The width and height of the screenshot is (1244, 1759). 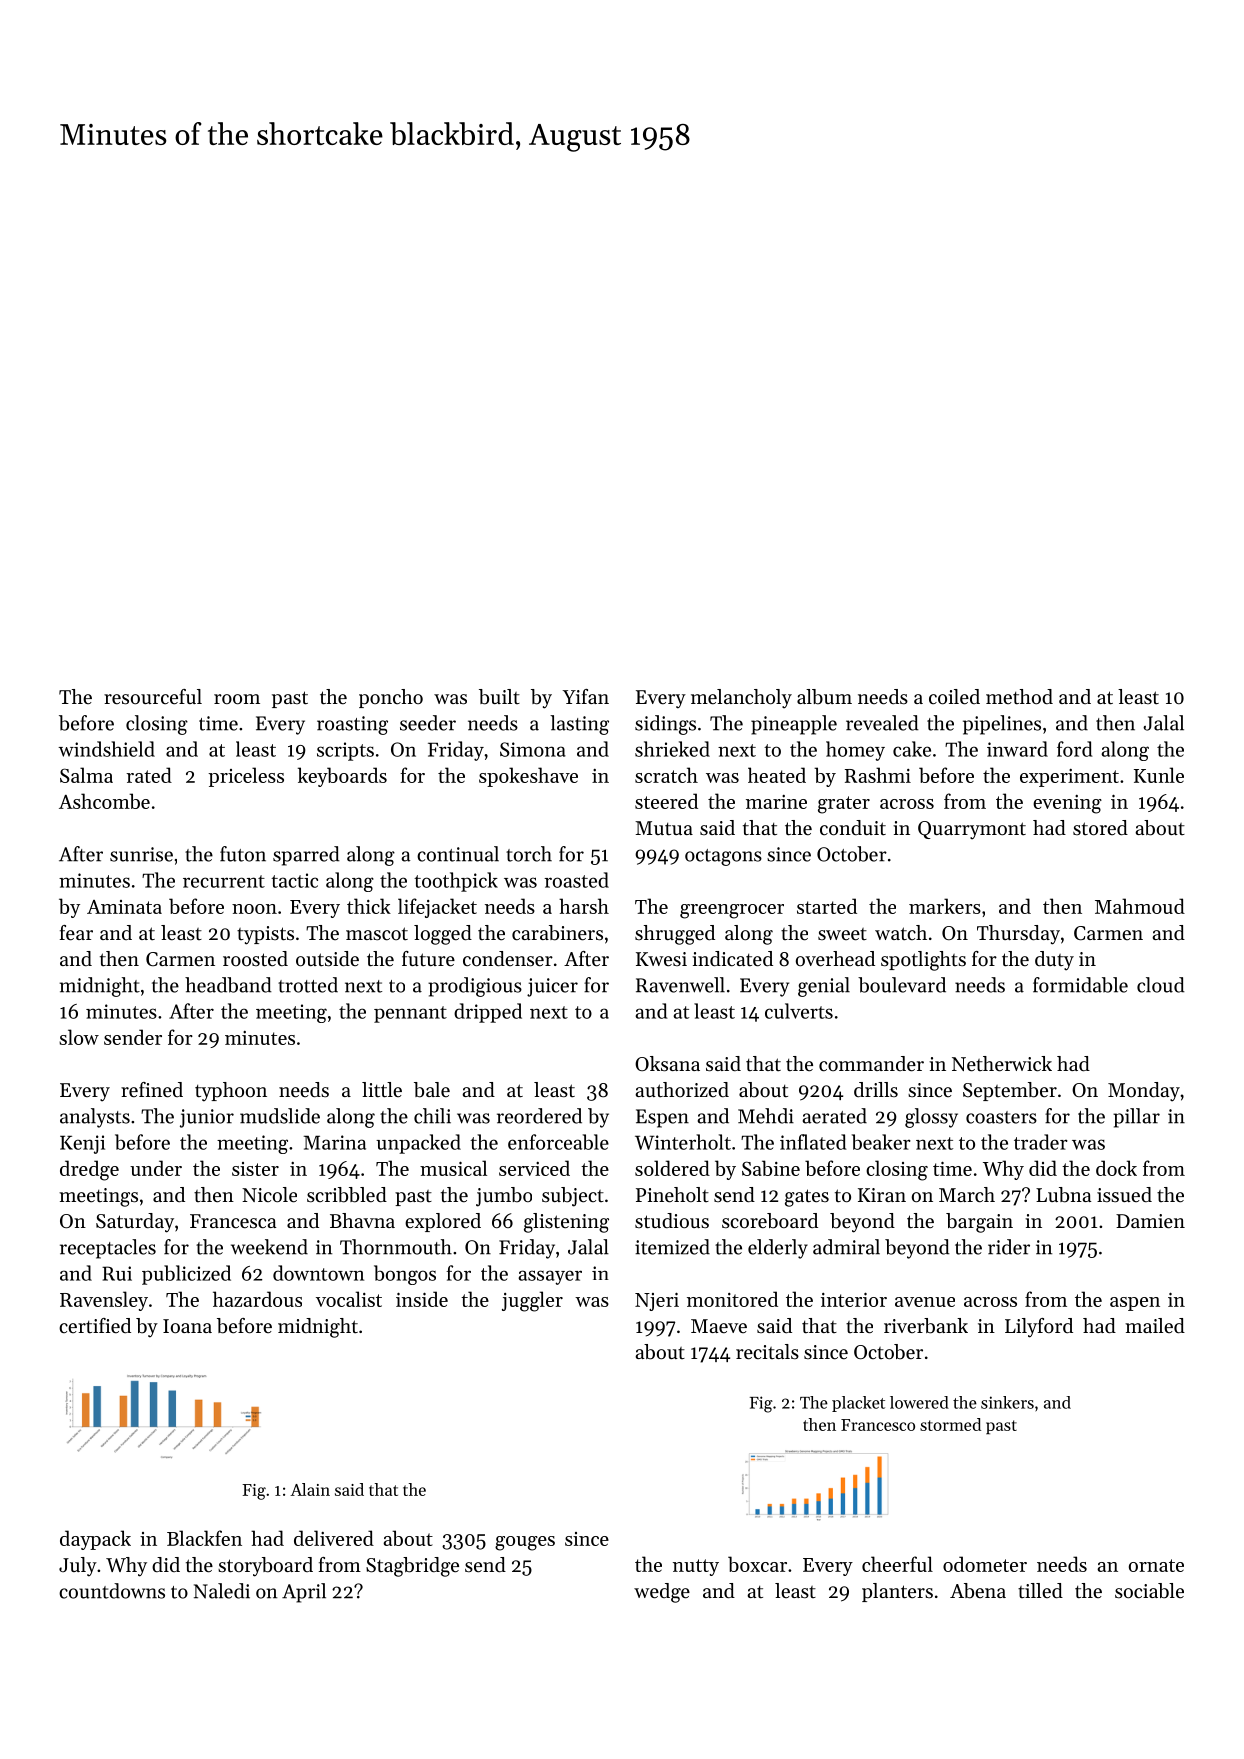 I want to click on windshield, so click(x=106, y=749).
